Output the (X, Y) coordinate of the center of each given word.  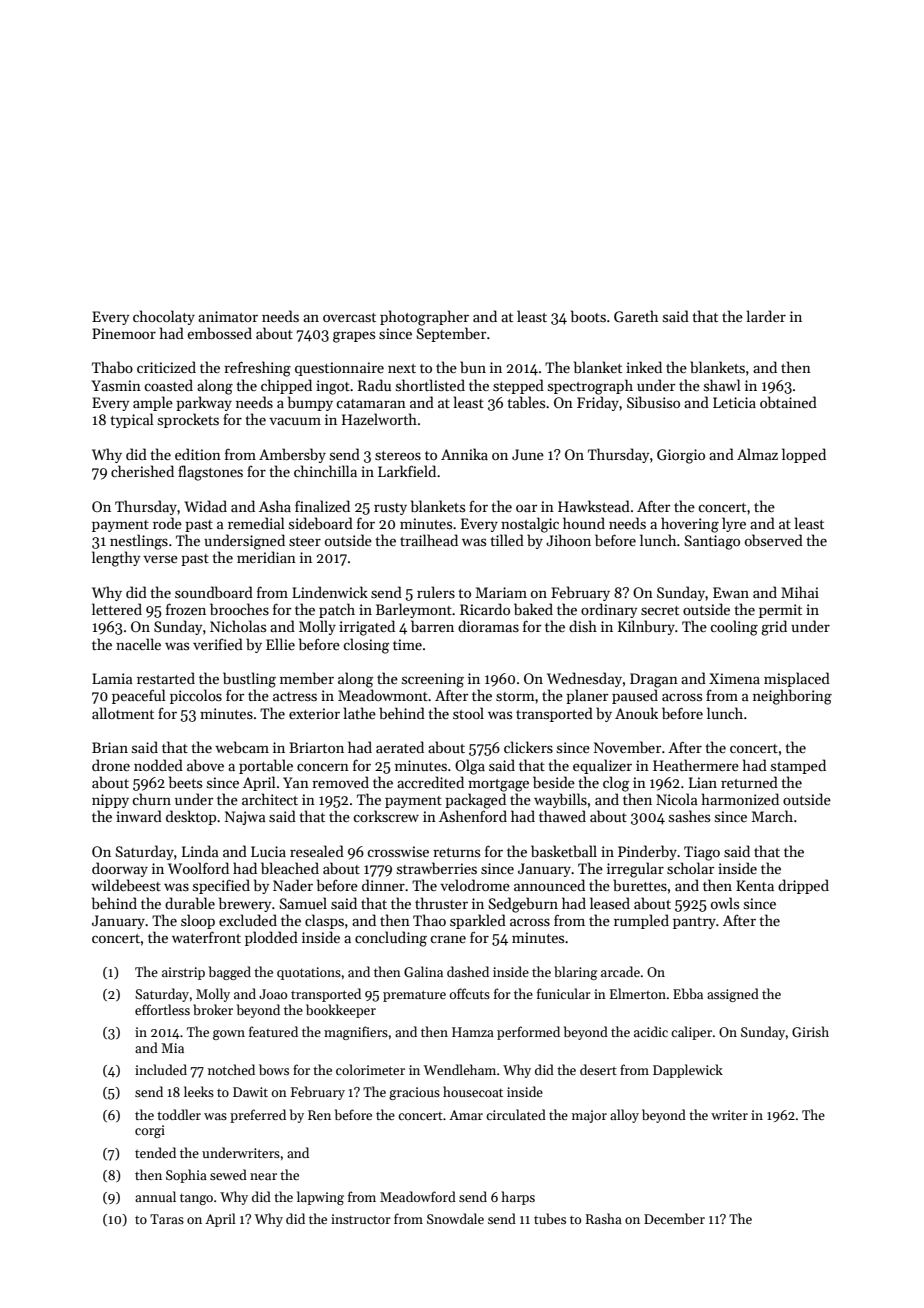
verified (218, 644)
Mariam (501, 592)
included (161, 1069)
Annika (464, 454)
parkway (204, 403)
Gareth (636, 316)
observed (774, 540)
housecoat (473, 1091)
